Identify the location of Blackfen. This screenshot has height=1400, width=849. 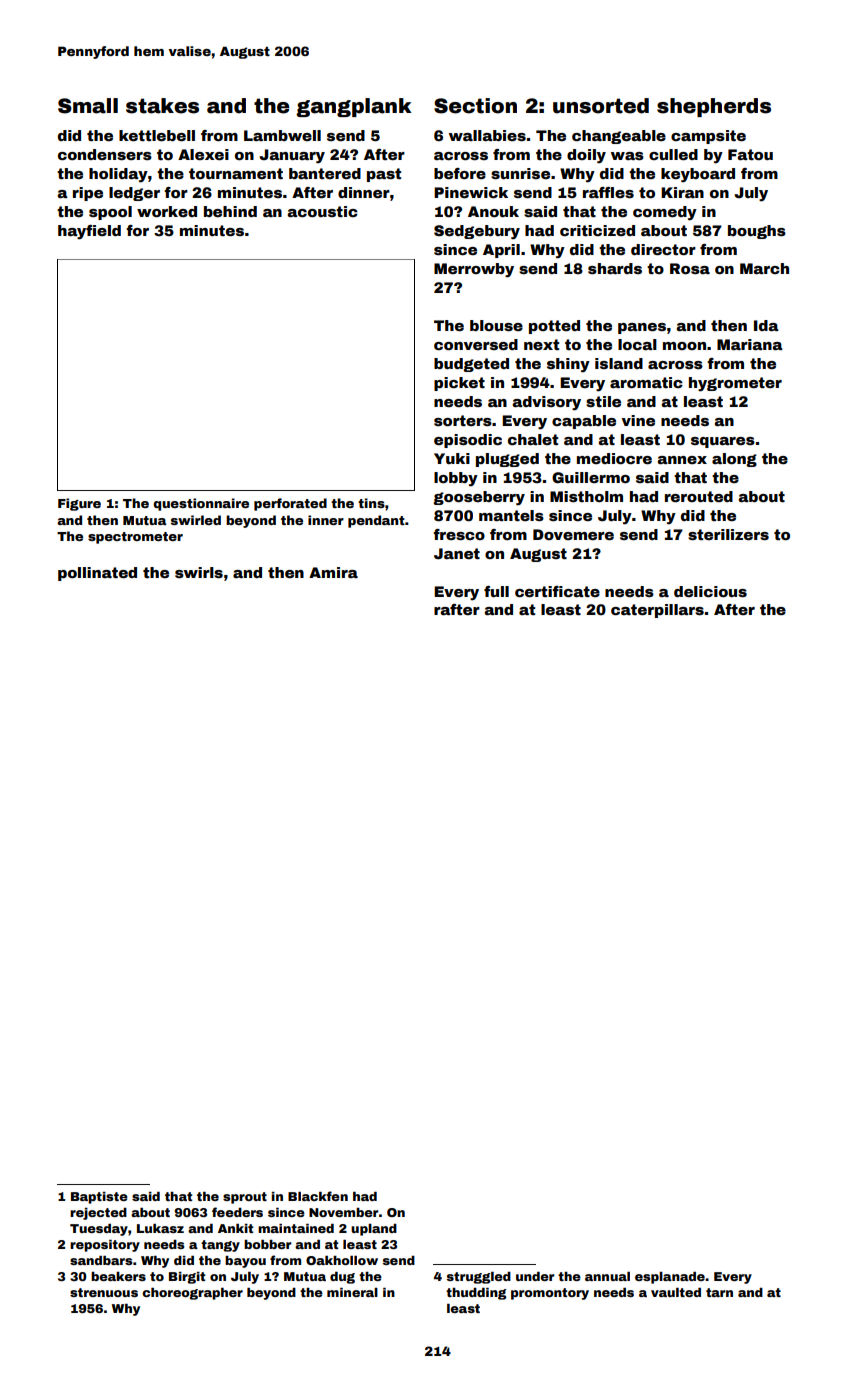
(318, 1196).
